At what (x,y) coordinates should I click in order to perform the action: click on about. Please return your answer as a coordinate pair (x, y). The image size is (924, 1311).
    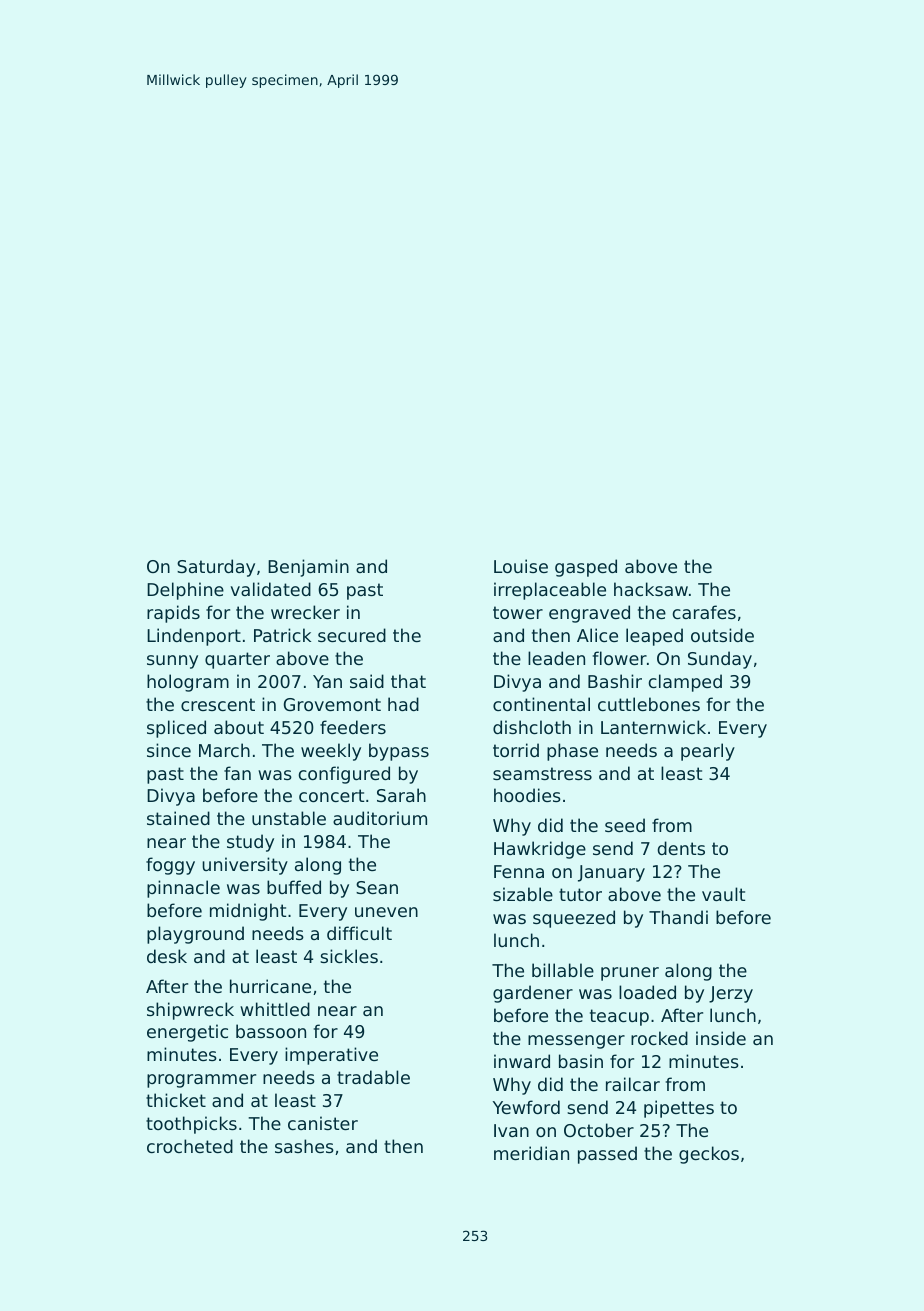
    Looking at the image, I should click on (239, 727).
